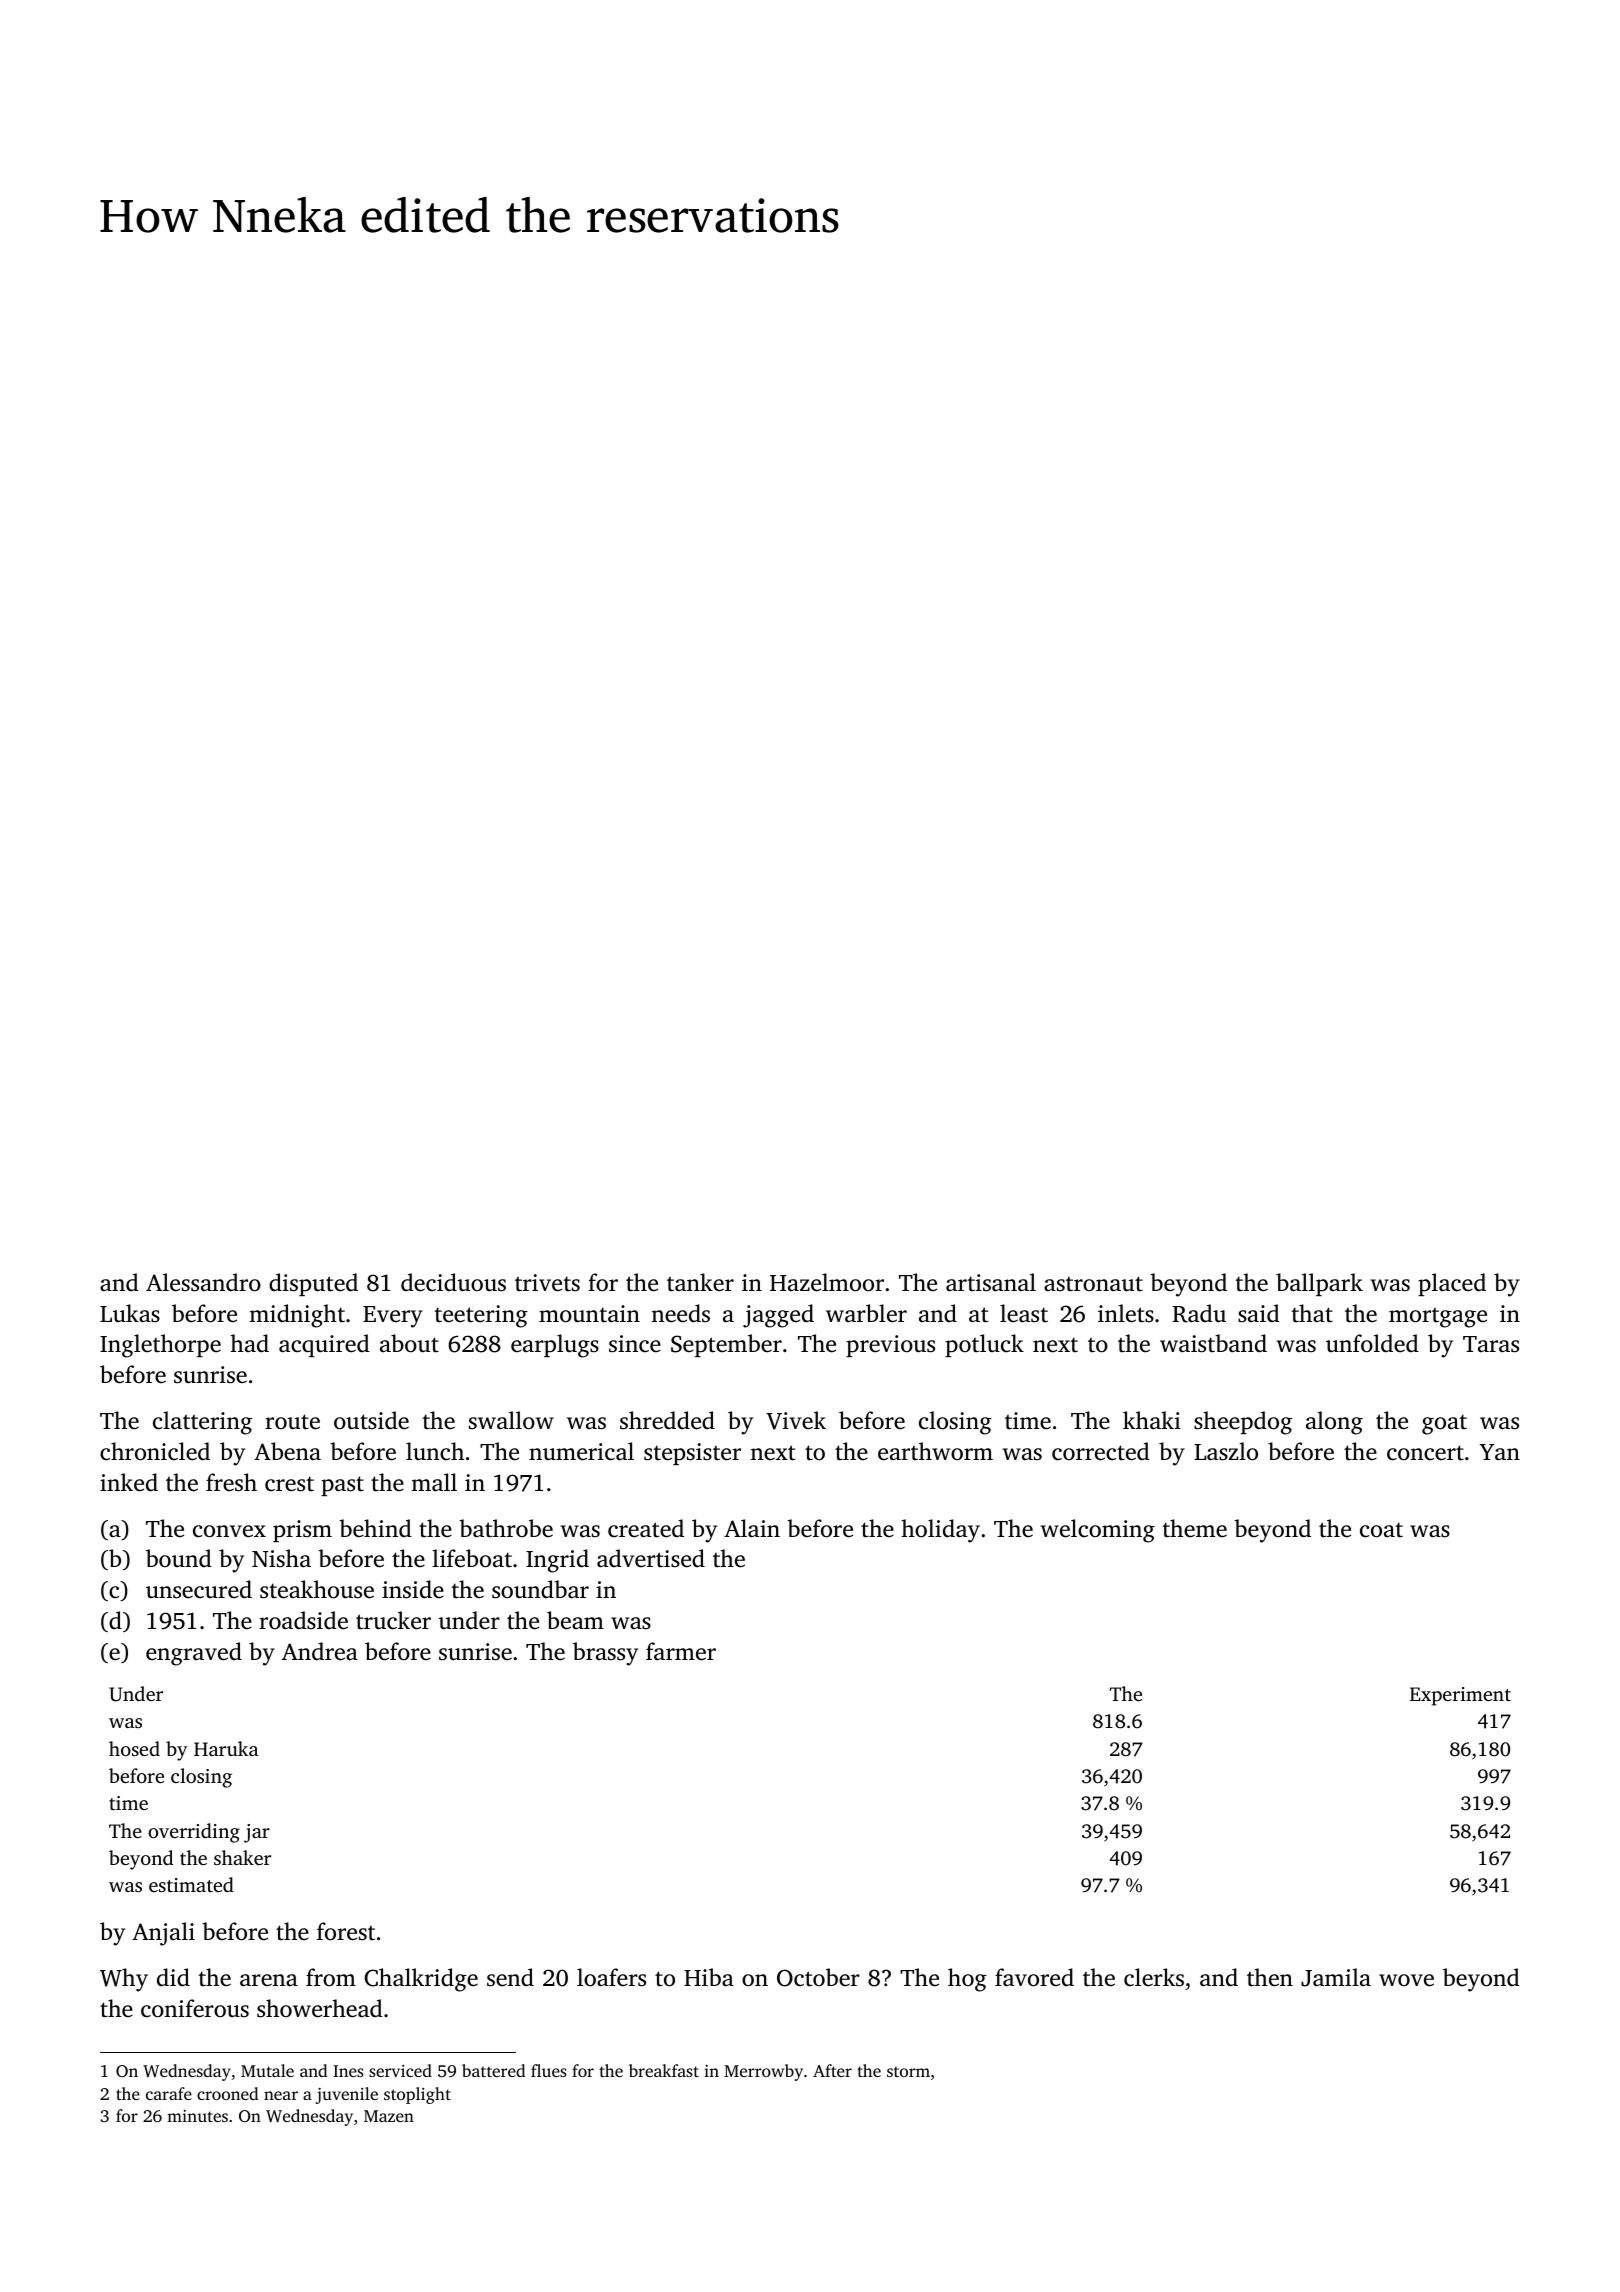  Describe the element at coordinates (281, 1558) in the document. I see `Nisha` at that location.
